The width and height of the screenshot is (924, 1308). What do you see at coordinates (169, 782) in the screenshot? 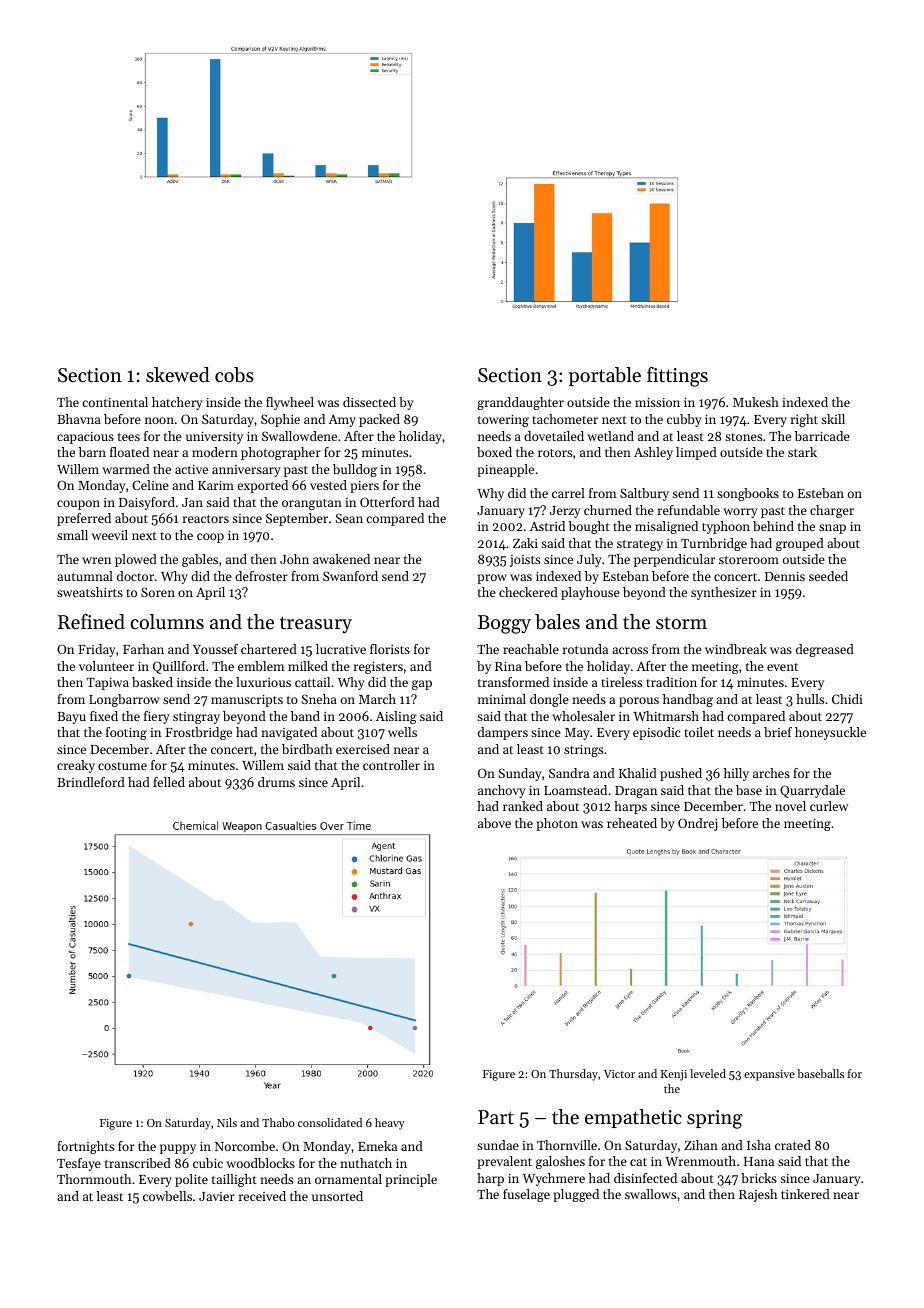
I see `felled` at bounding box center [169, 782].
